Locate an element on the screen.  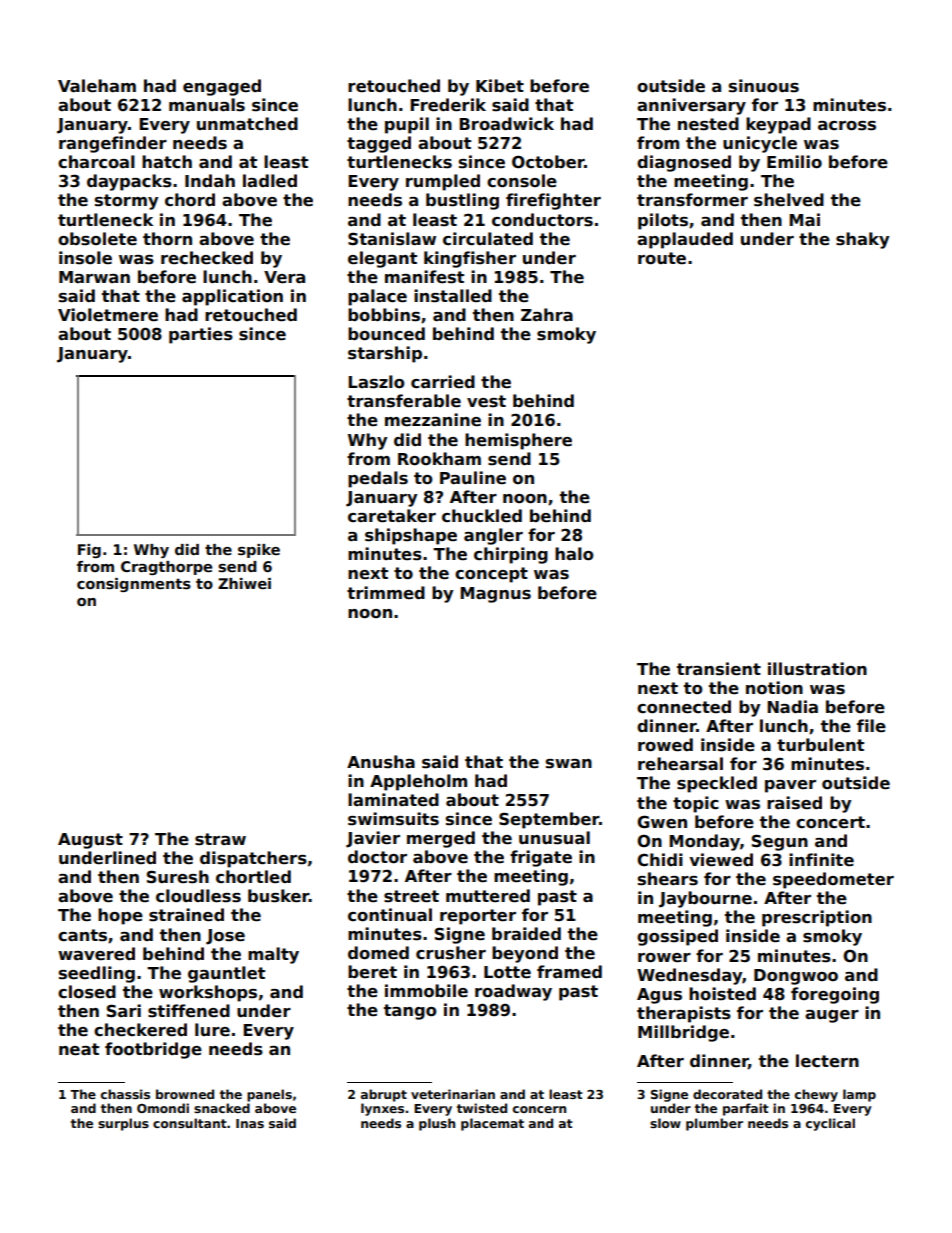
Zhiwei is located at coordinates (244, 583).
